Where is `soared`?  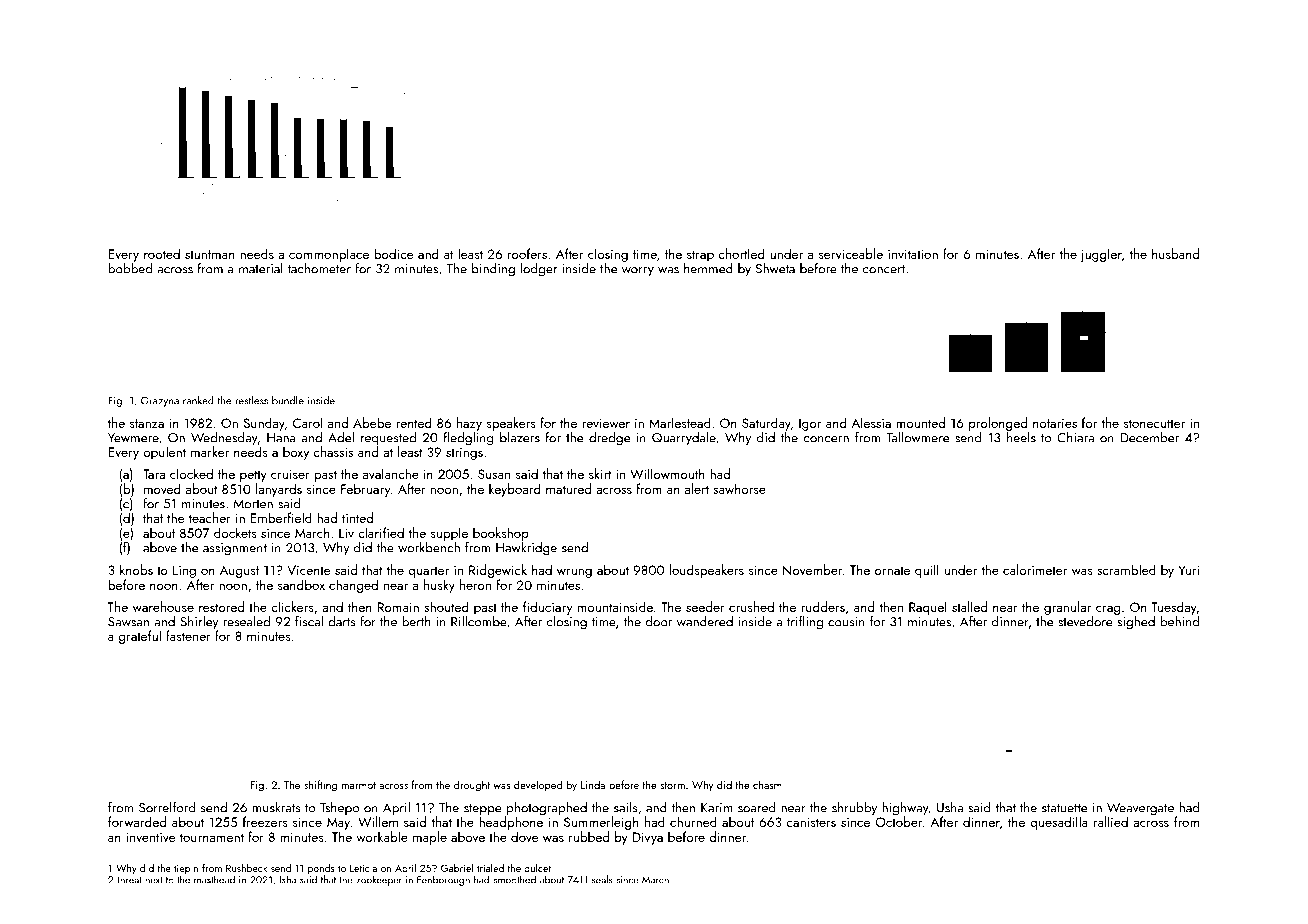
soared is located at coordinates (757, 807).
